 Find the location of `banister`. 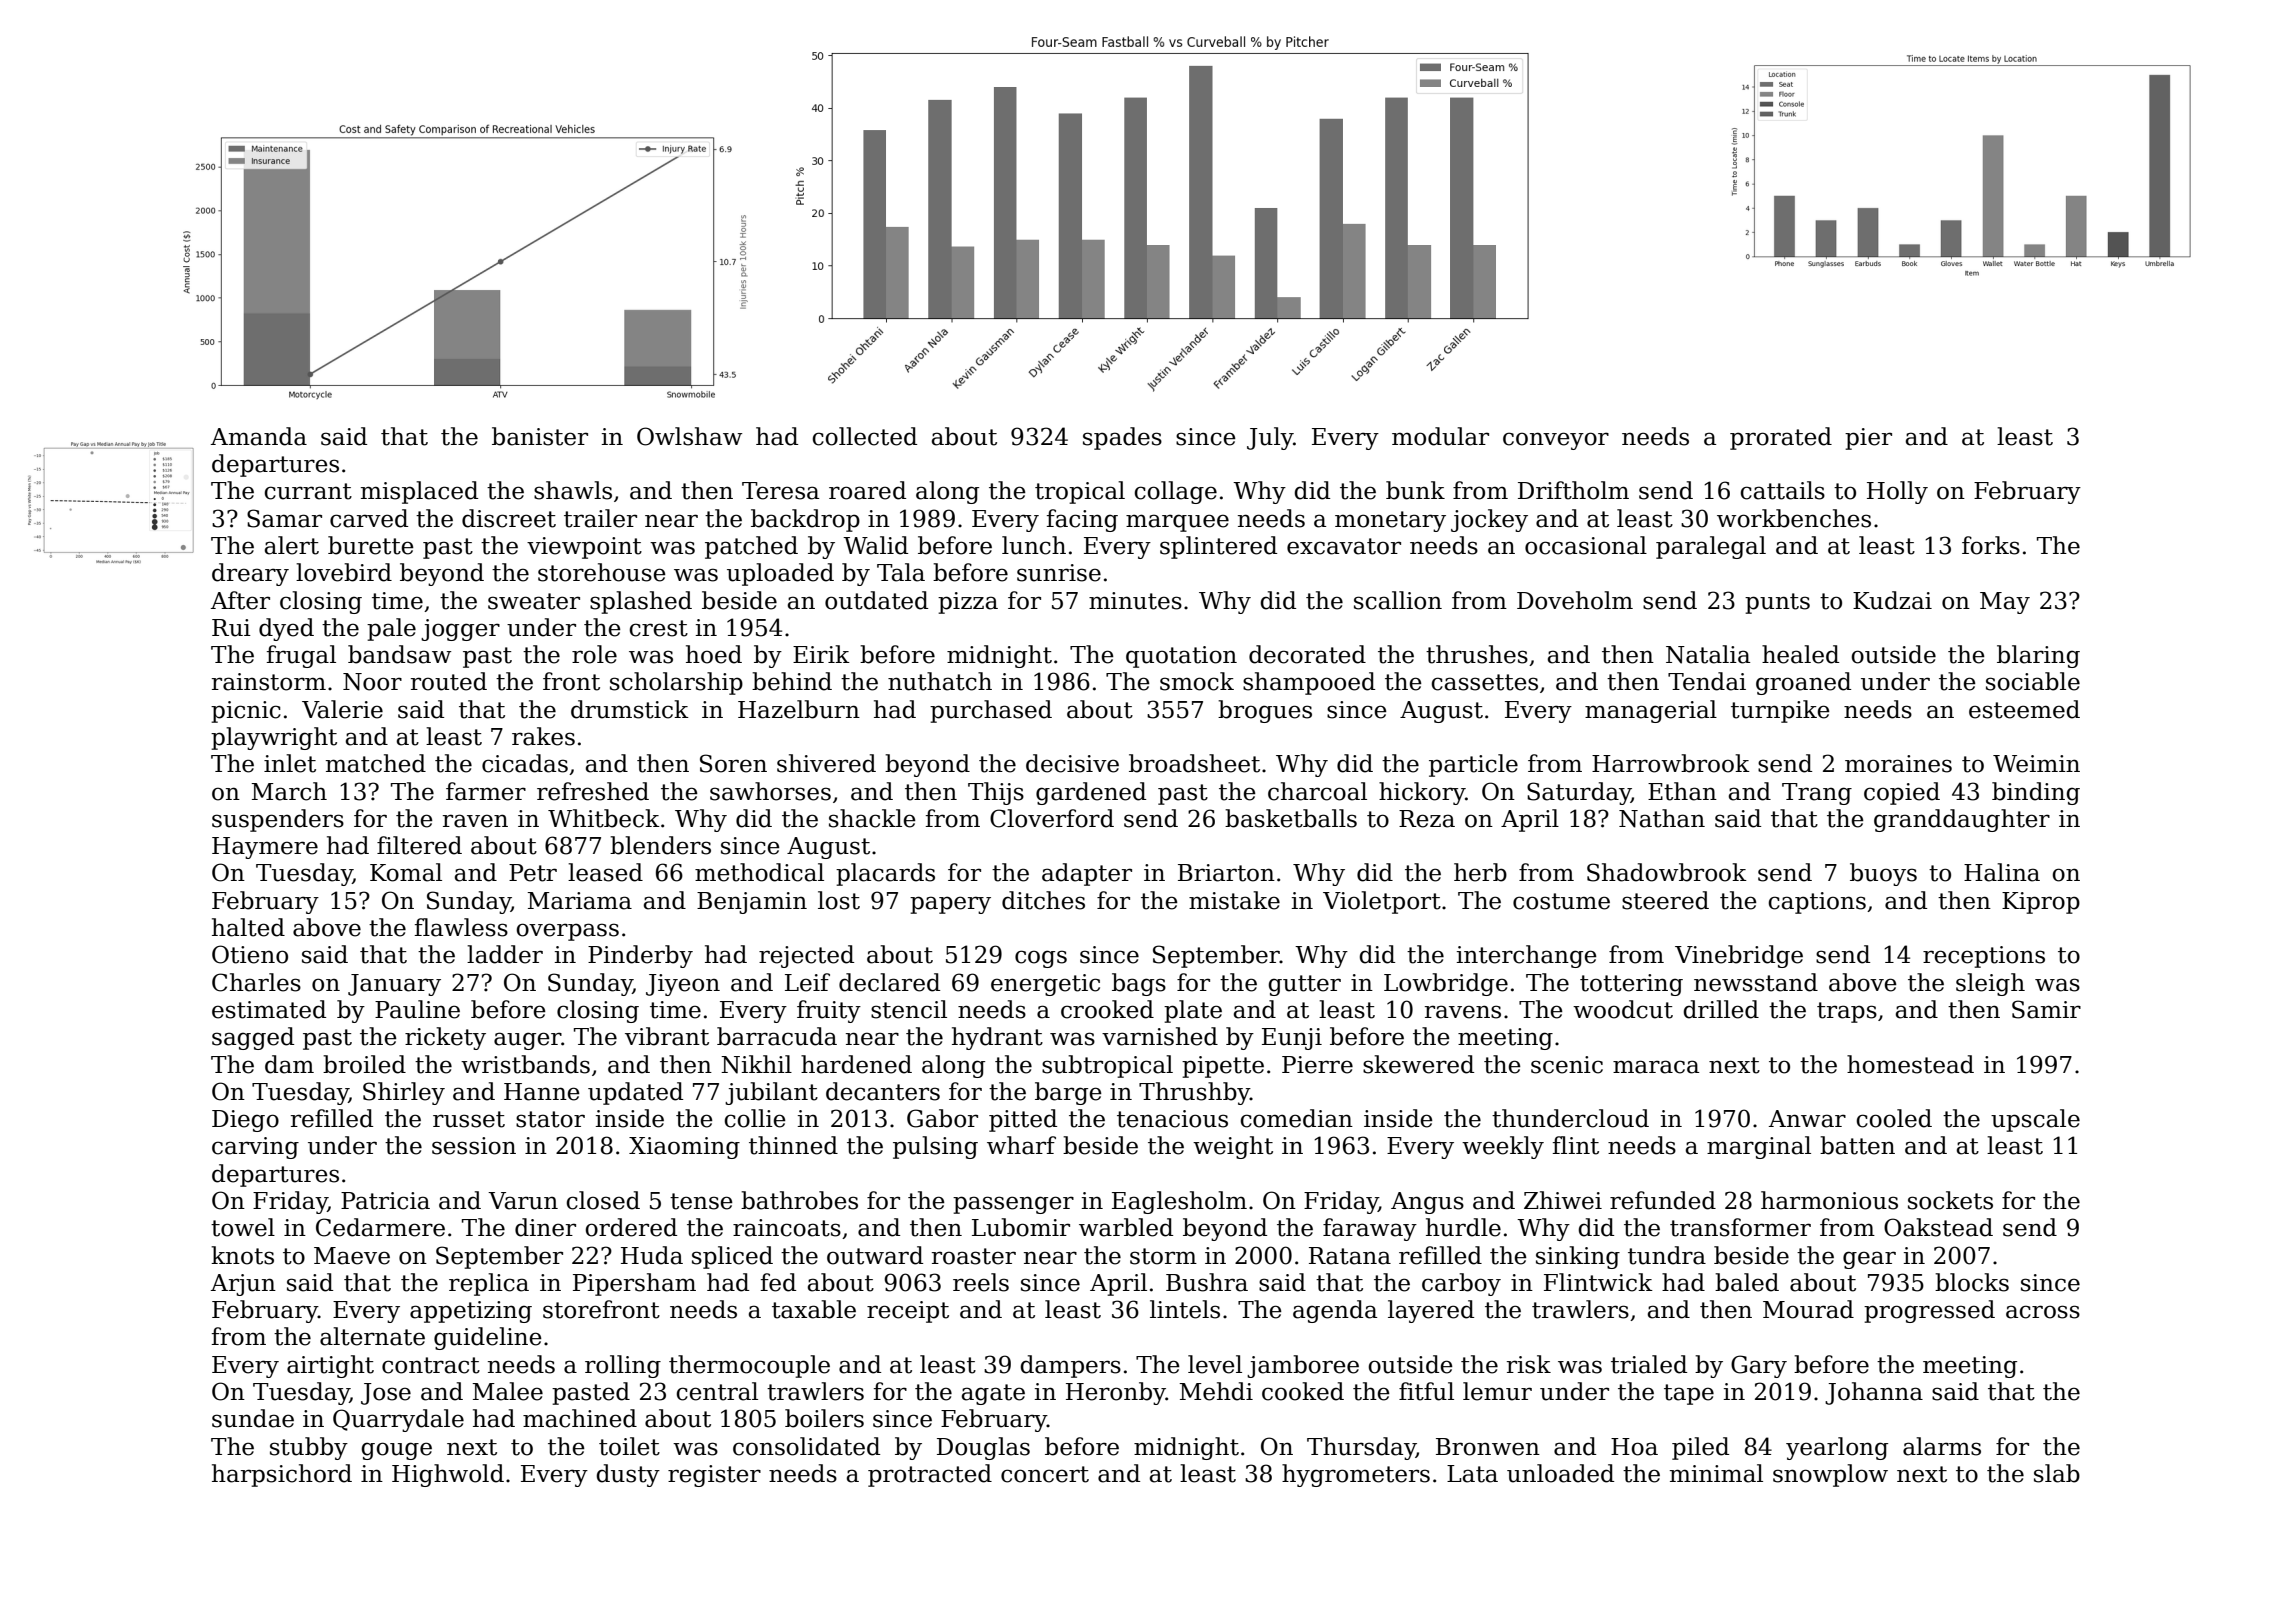

banister is located at coordinates (540, 436).
